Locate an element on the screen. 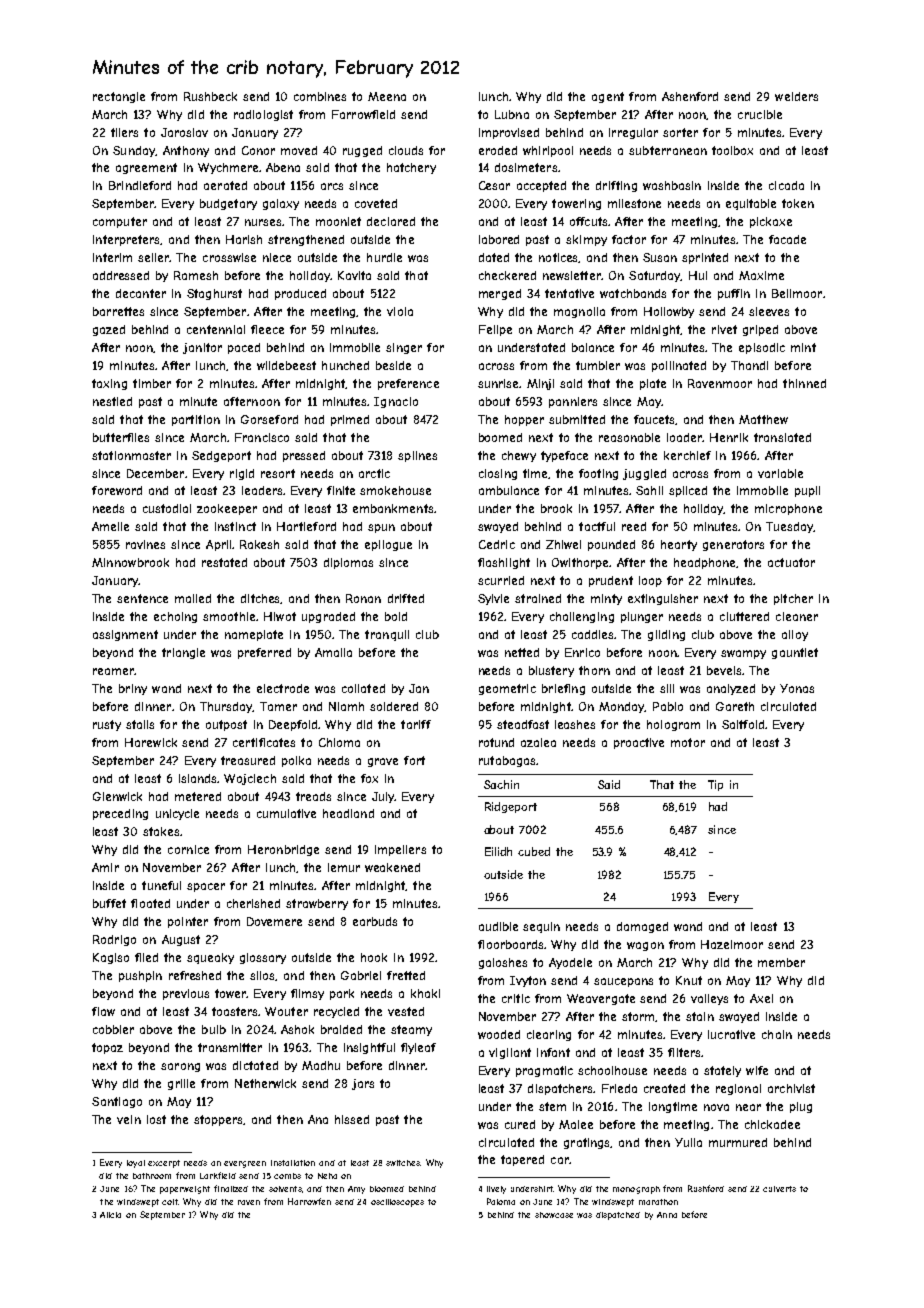 The width and height of the screenshot is (924, 1308). Tip is located at coordinates (715, 785).
